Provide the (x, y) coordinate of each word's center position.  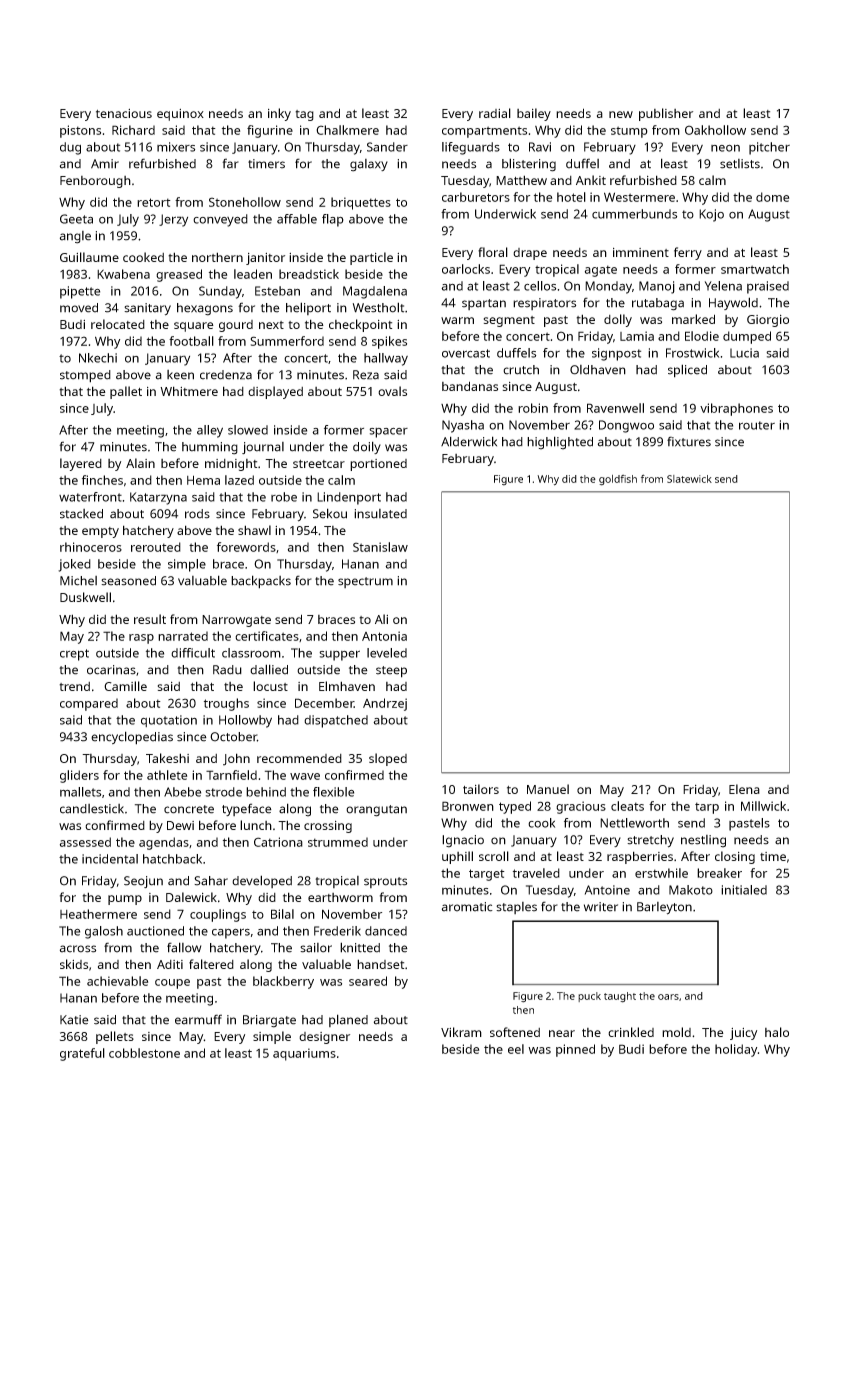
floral (493, 252)
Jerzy (173, 220)
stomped (85, 376)
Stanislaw (380, 547)
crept (74, 655)
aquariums (304, 1054)
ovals (392, 391)
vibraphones (736, 409)
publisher (666, 114)
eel (516, 1049)
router (757, 425)
